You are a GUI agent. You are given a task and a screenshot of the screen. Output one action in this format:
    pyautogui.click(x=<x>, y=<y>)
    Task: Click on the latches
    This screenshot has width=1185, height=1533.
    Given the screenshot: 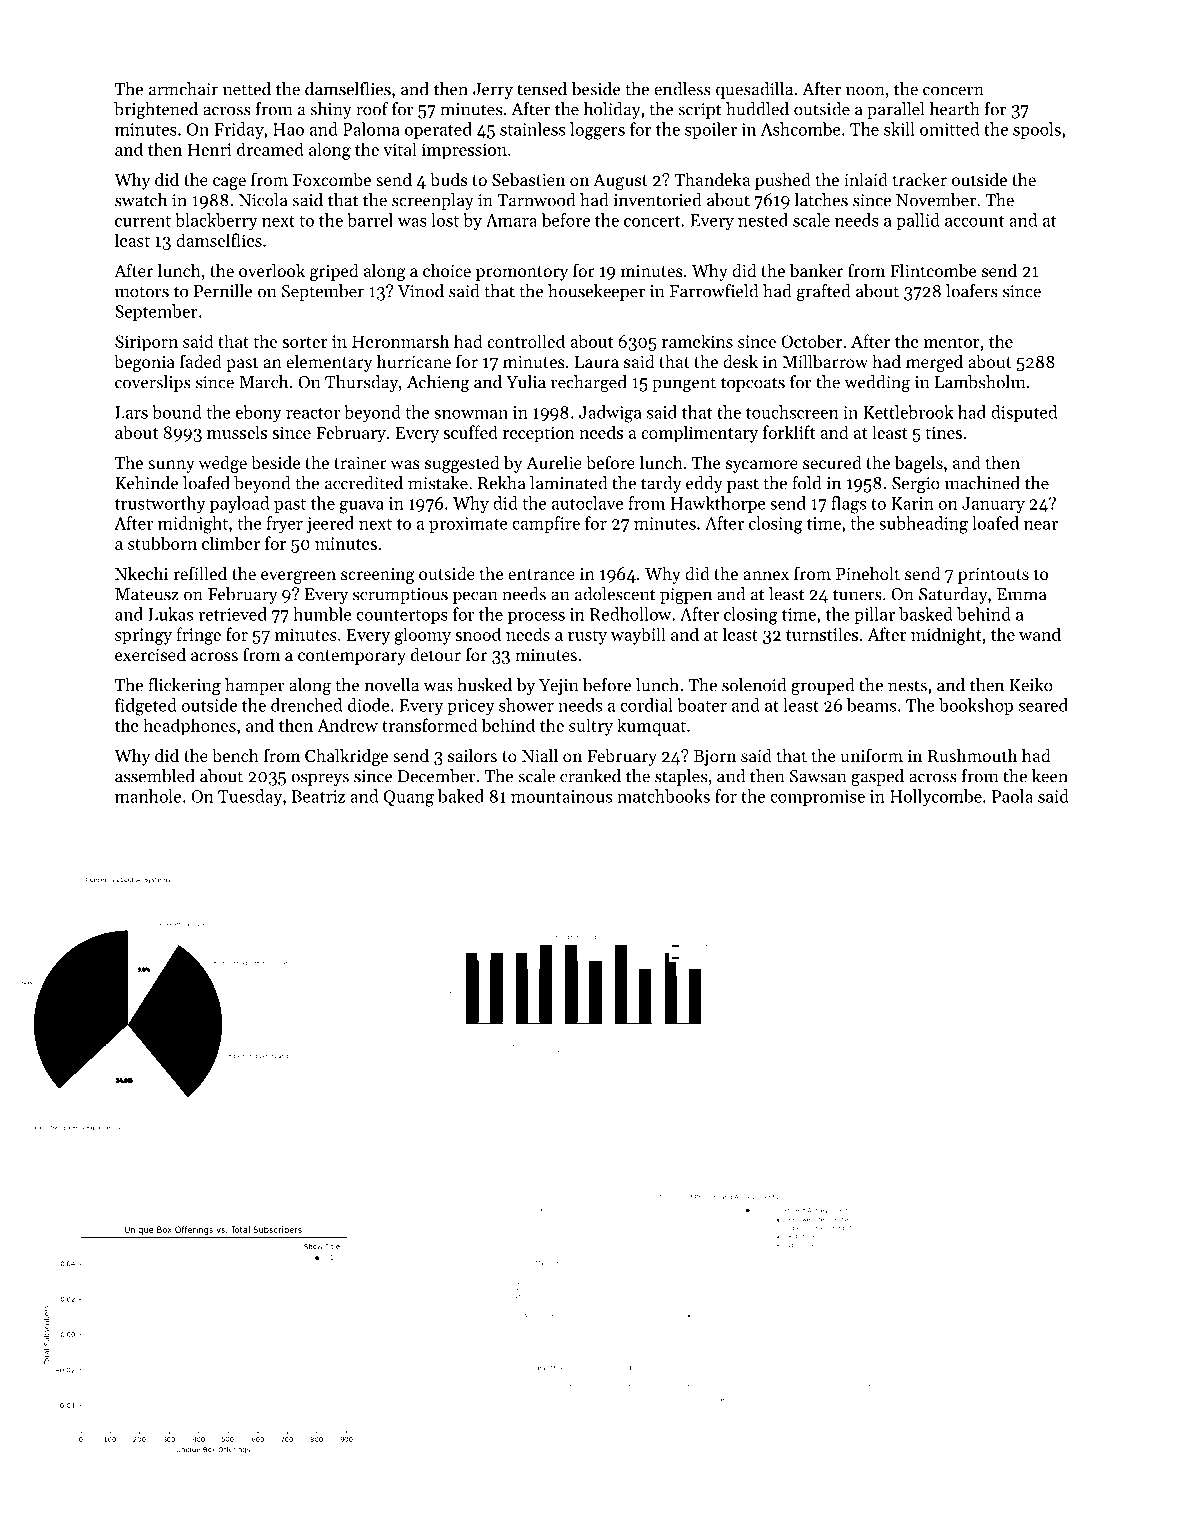 What is the action you would take?
    pyautogui.click(x=821, y=200)
